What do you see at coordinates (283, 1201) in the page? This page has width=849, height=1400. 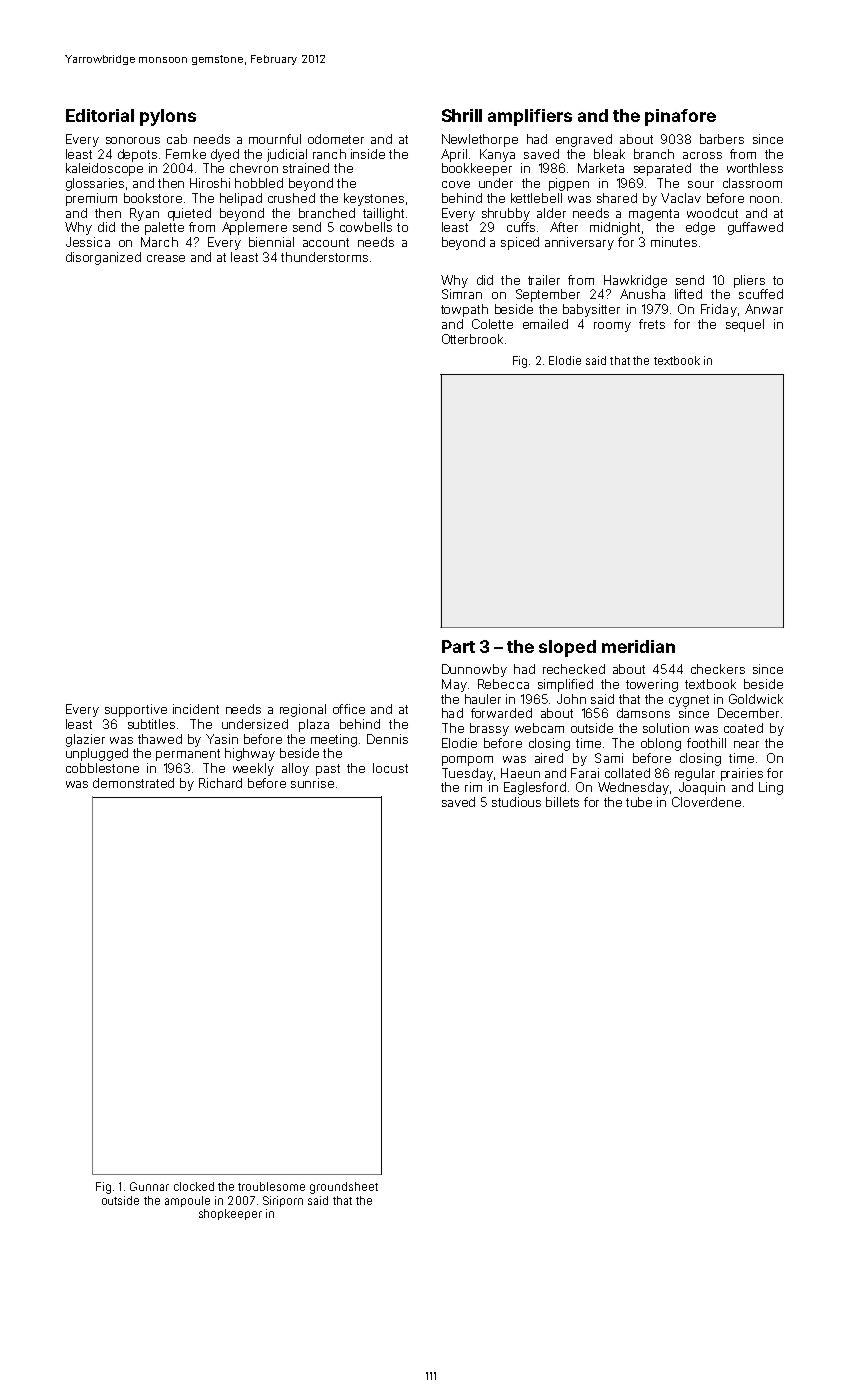 I see `Siriporn` at bounding box center [283, 1201].
